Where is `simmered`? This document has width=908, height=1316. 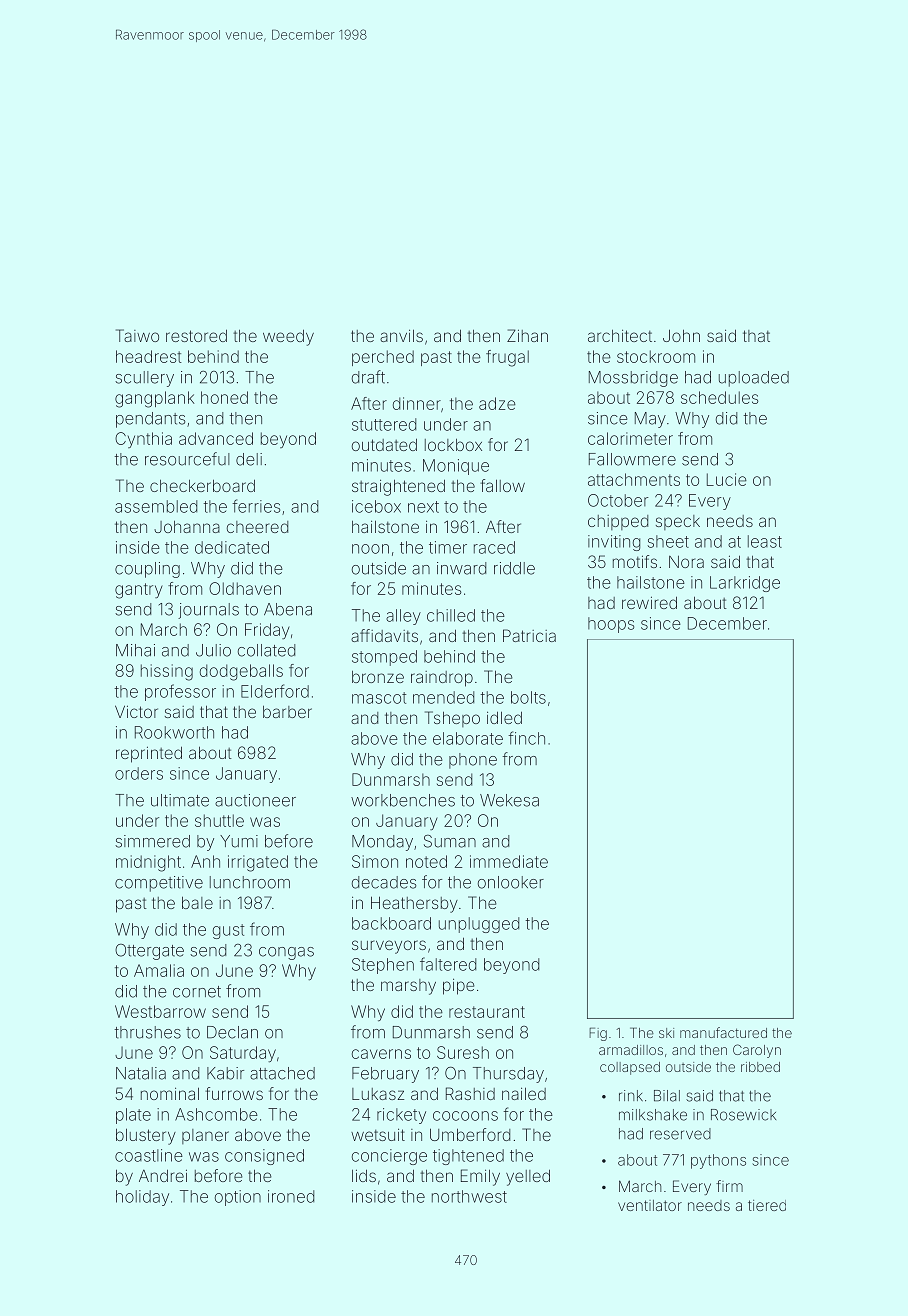 simmered is located at coordinates (152, 841).
